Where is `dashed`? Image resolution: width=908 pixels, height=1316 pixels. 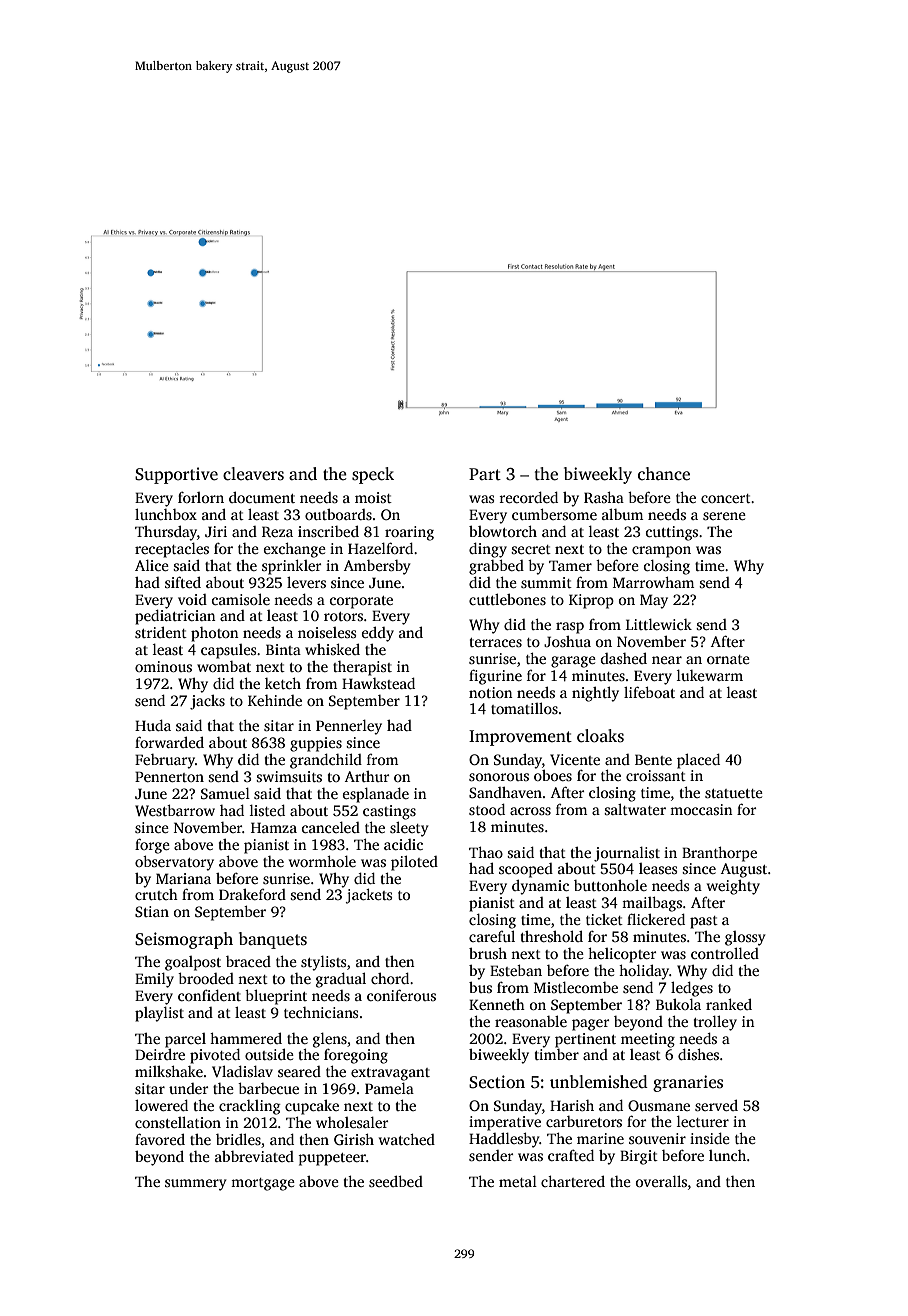
dashed is located at coordinates (624, 658).
